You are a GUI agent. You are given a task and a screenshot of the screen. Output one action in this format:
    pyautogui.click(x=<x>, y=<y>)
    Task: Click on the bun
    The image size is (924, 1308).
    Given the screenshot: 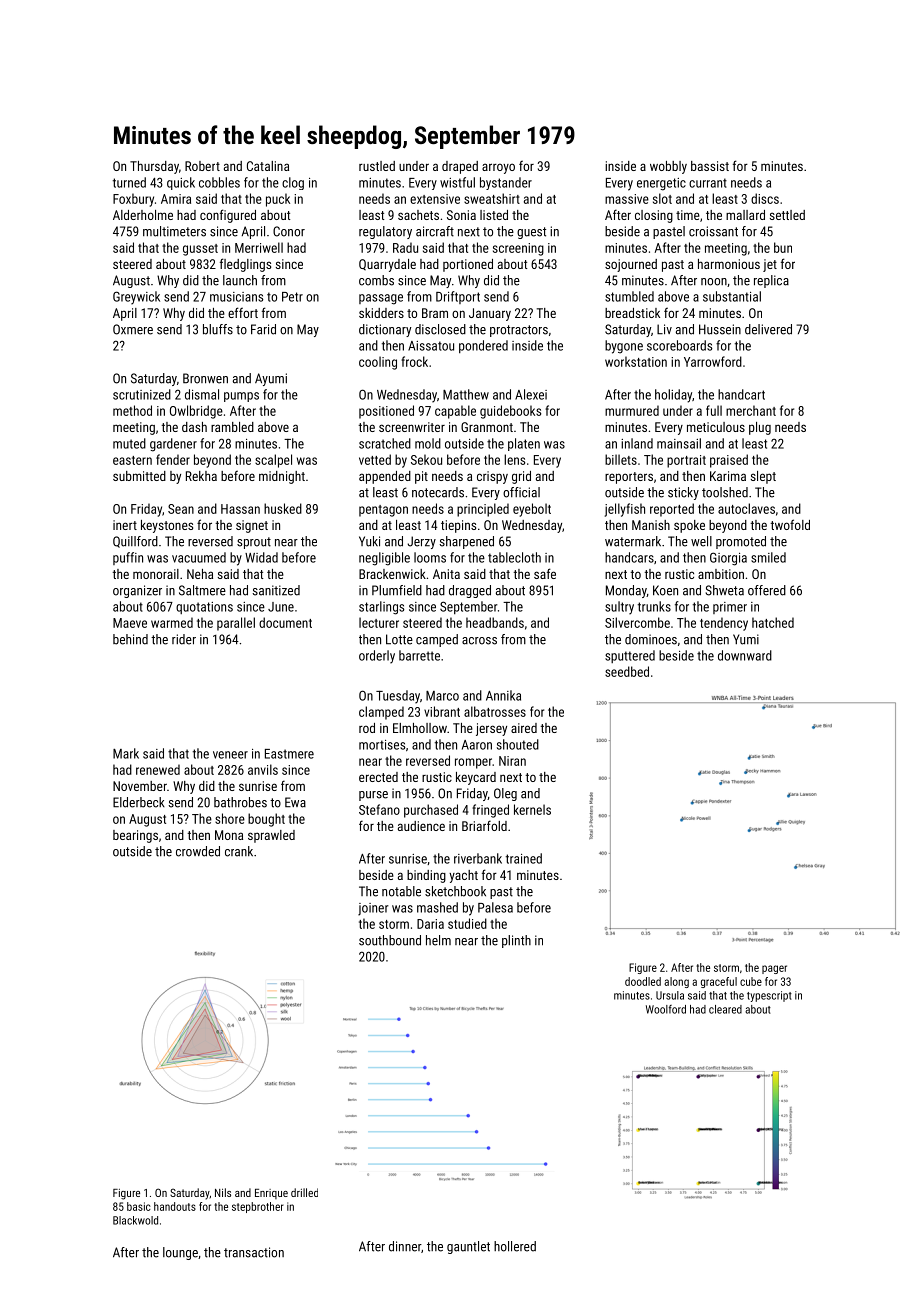 What is the action you would take?
    pyautogui.click(x=783, y=247)
